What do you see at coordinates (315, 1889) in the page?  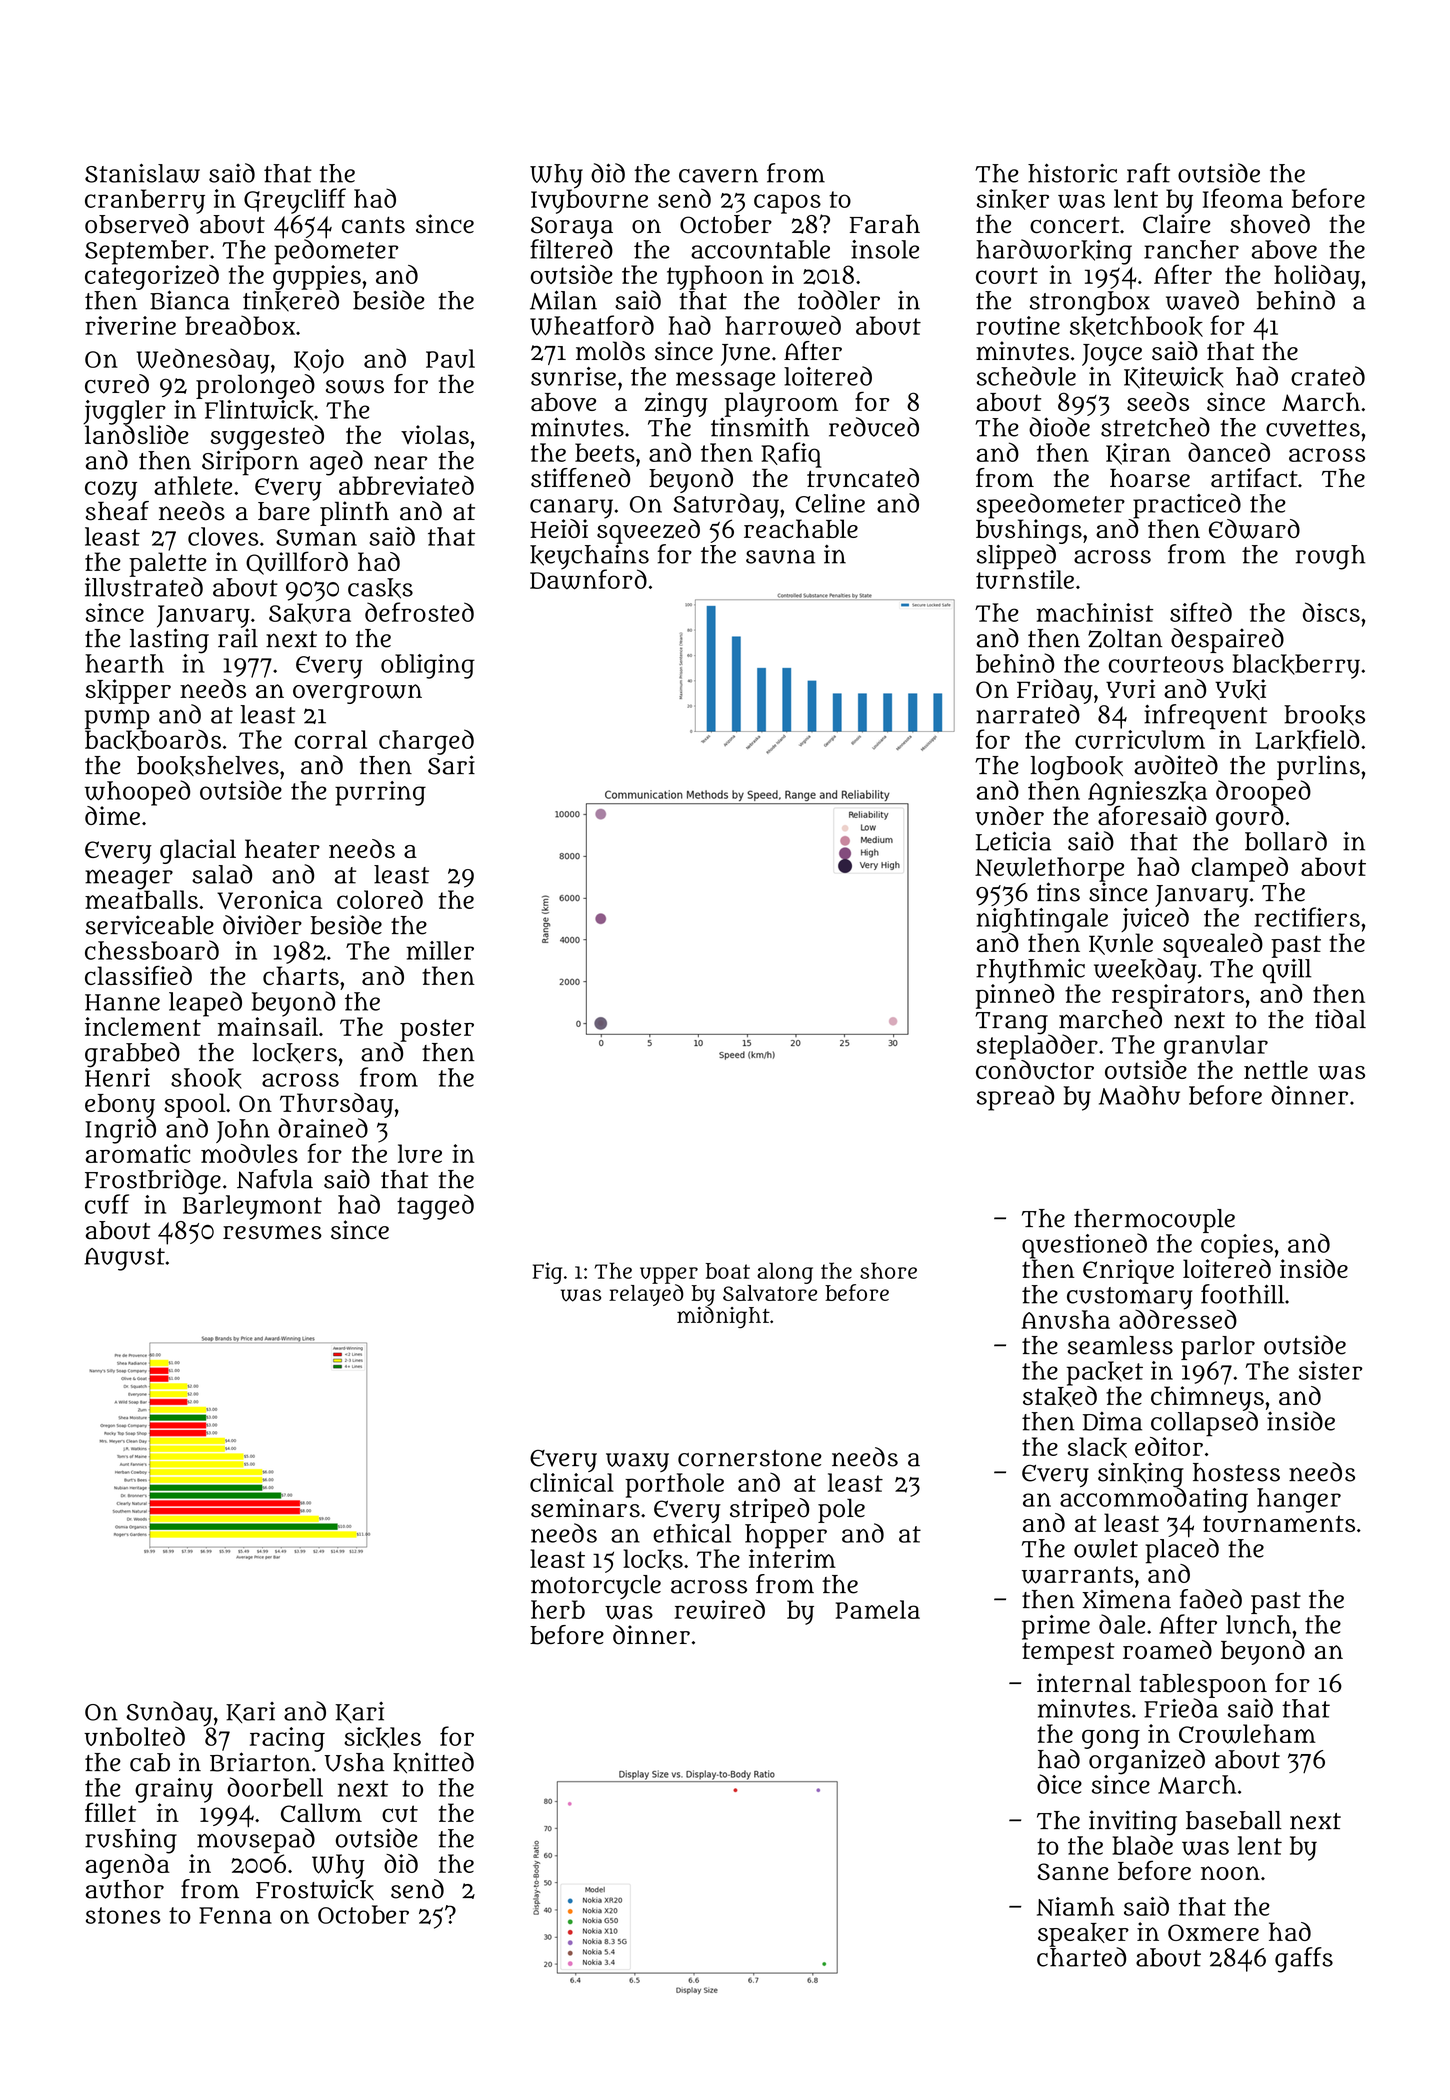 I see `Frostwick` at bounding box center [315, 1889].
